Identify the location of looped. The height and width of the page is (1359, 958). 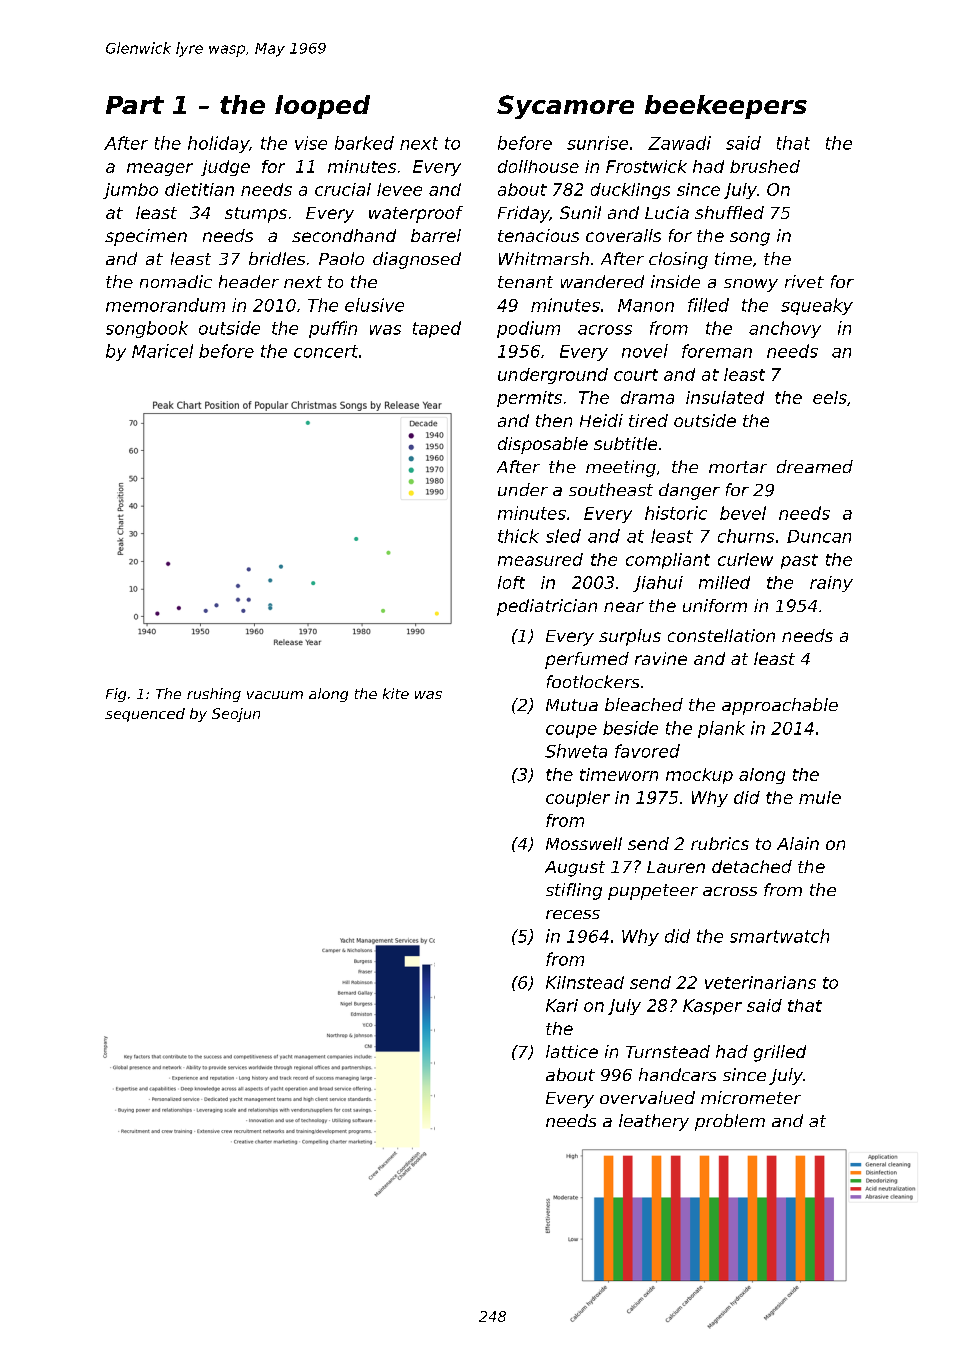
(322, 107).
